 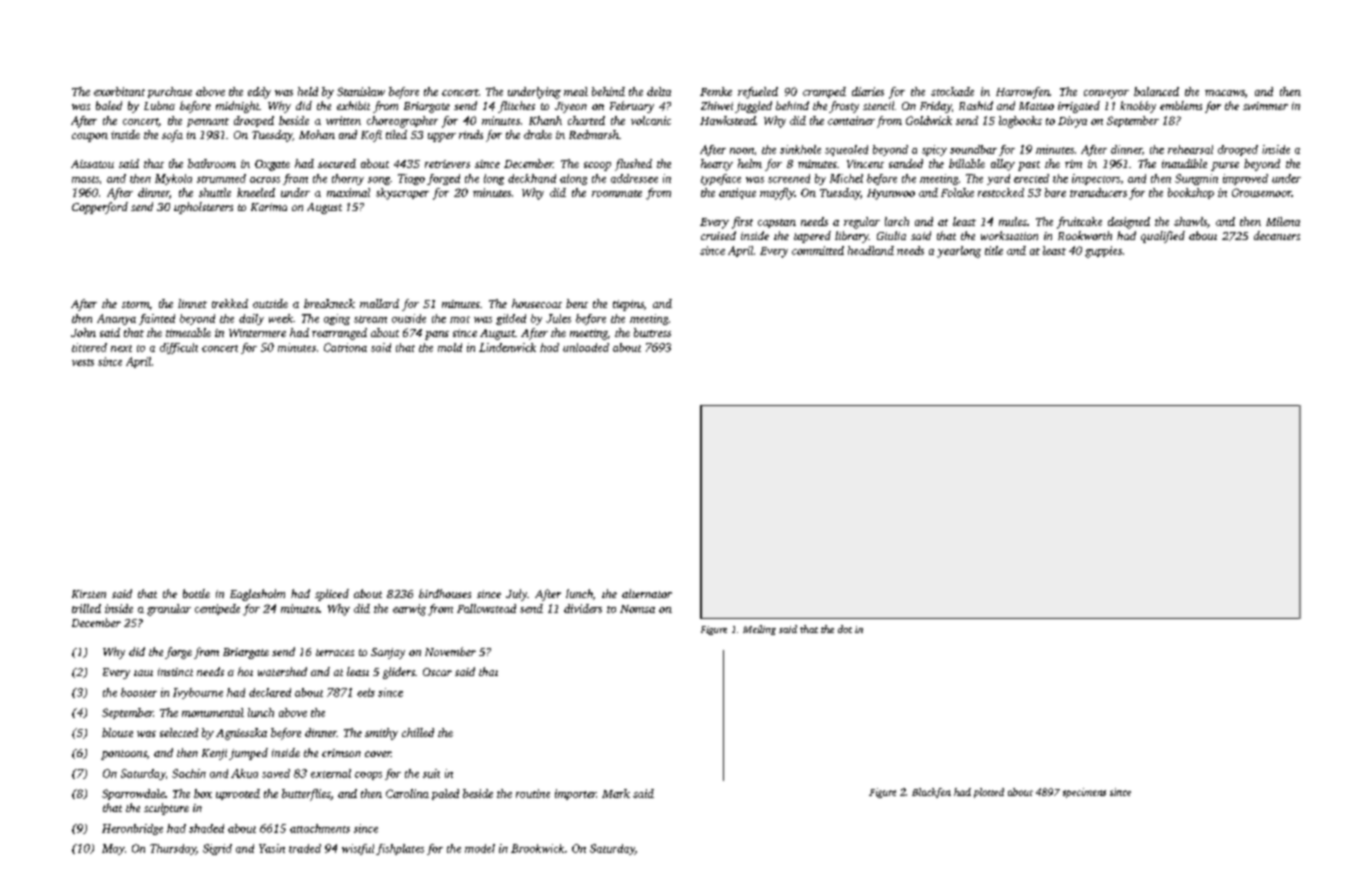 I want to click on screened, so click(x=789, y=178).
